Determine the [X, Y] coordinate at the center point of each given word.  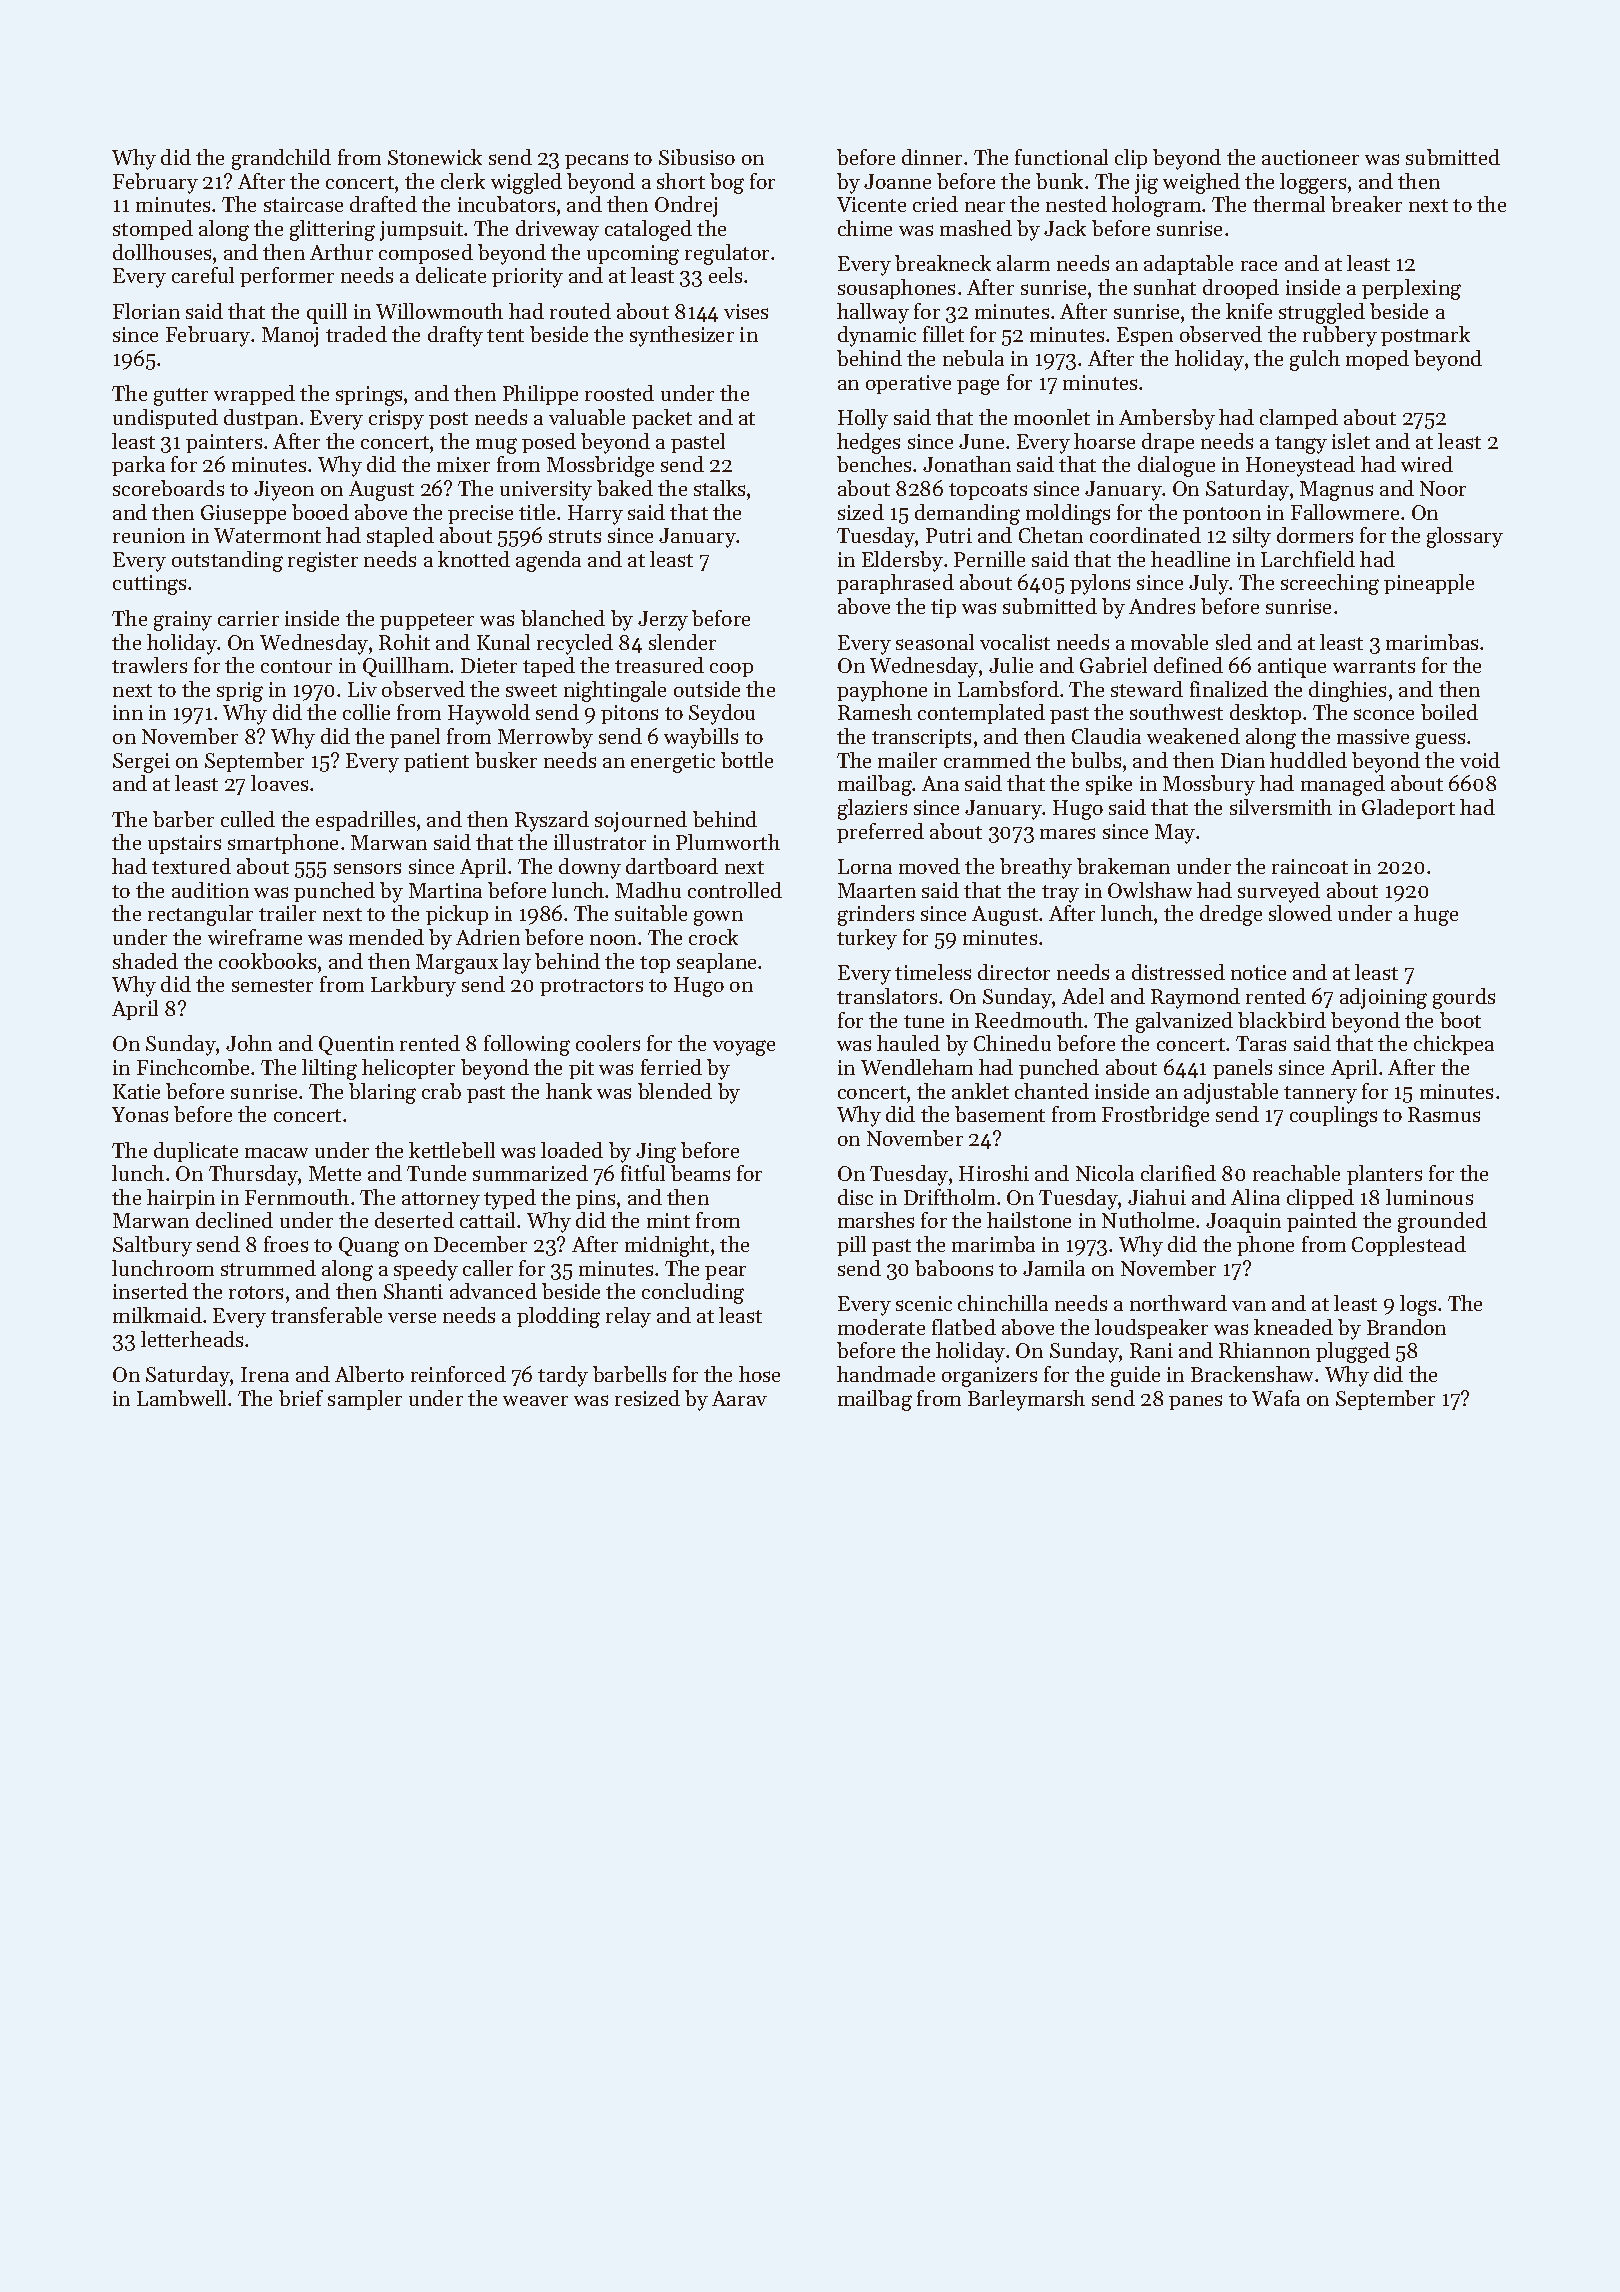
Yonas [140, 1114]
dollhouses [162, 252]
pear [725, 1273]
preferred [880, 833]
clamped [1299, 419]
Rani [1151, 1350]
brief [301, 1398]
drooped [1241, 289]
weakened [1193, 736]
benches [874, 464]
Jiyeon [284, 491]
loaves [279, 783]
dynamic [877, 336]
